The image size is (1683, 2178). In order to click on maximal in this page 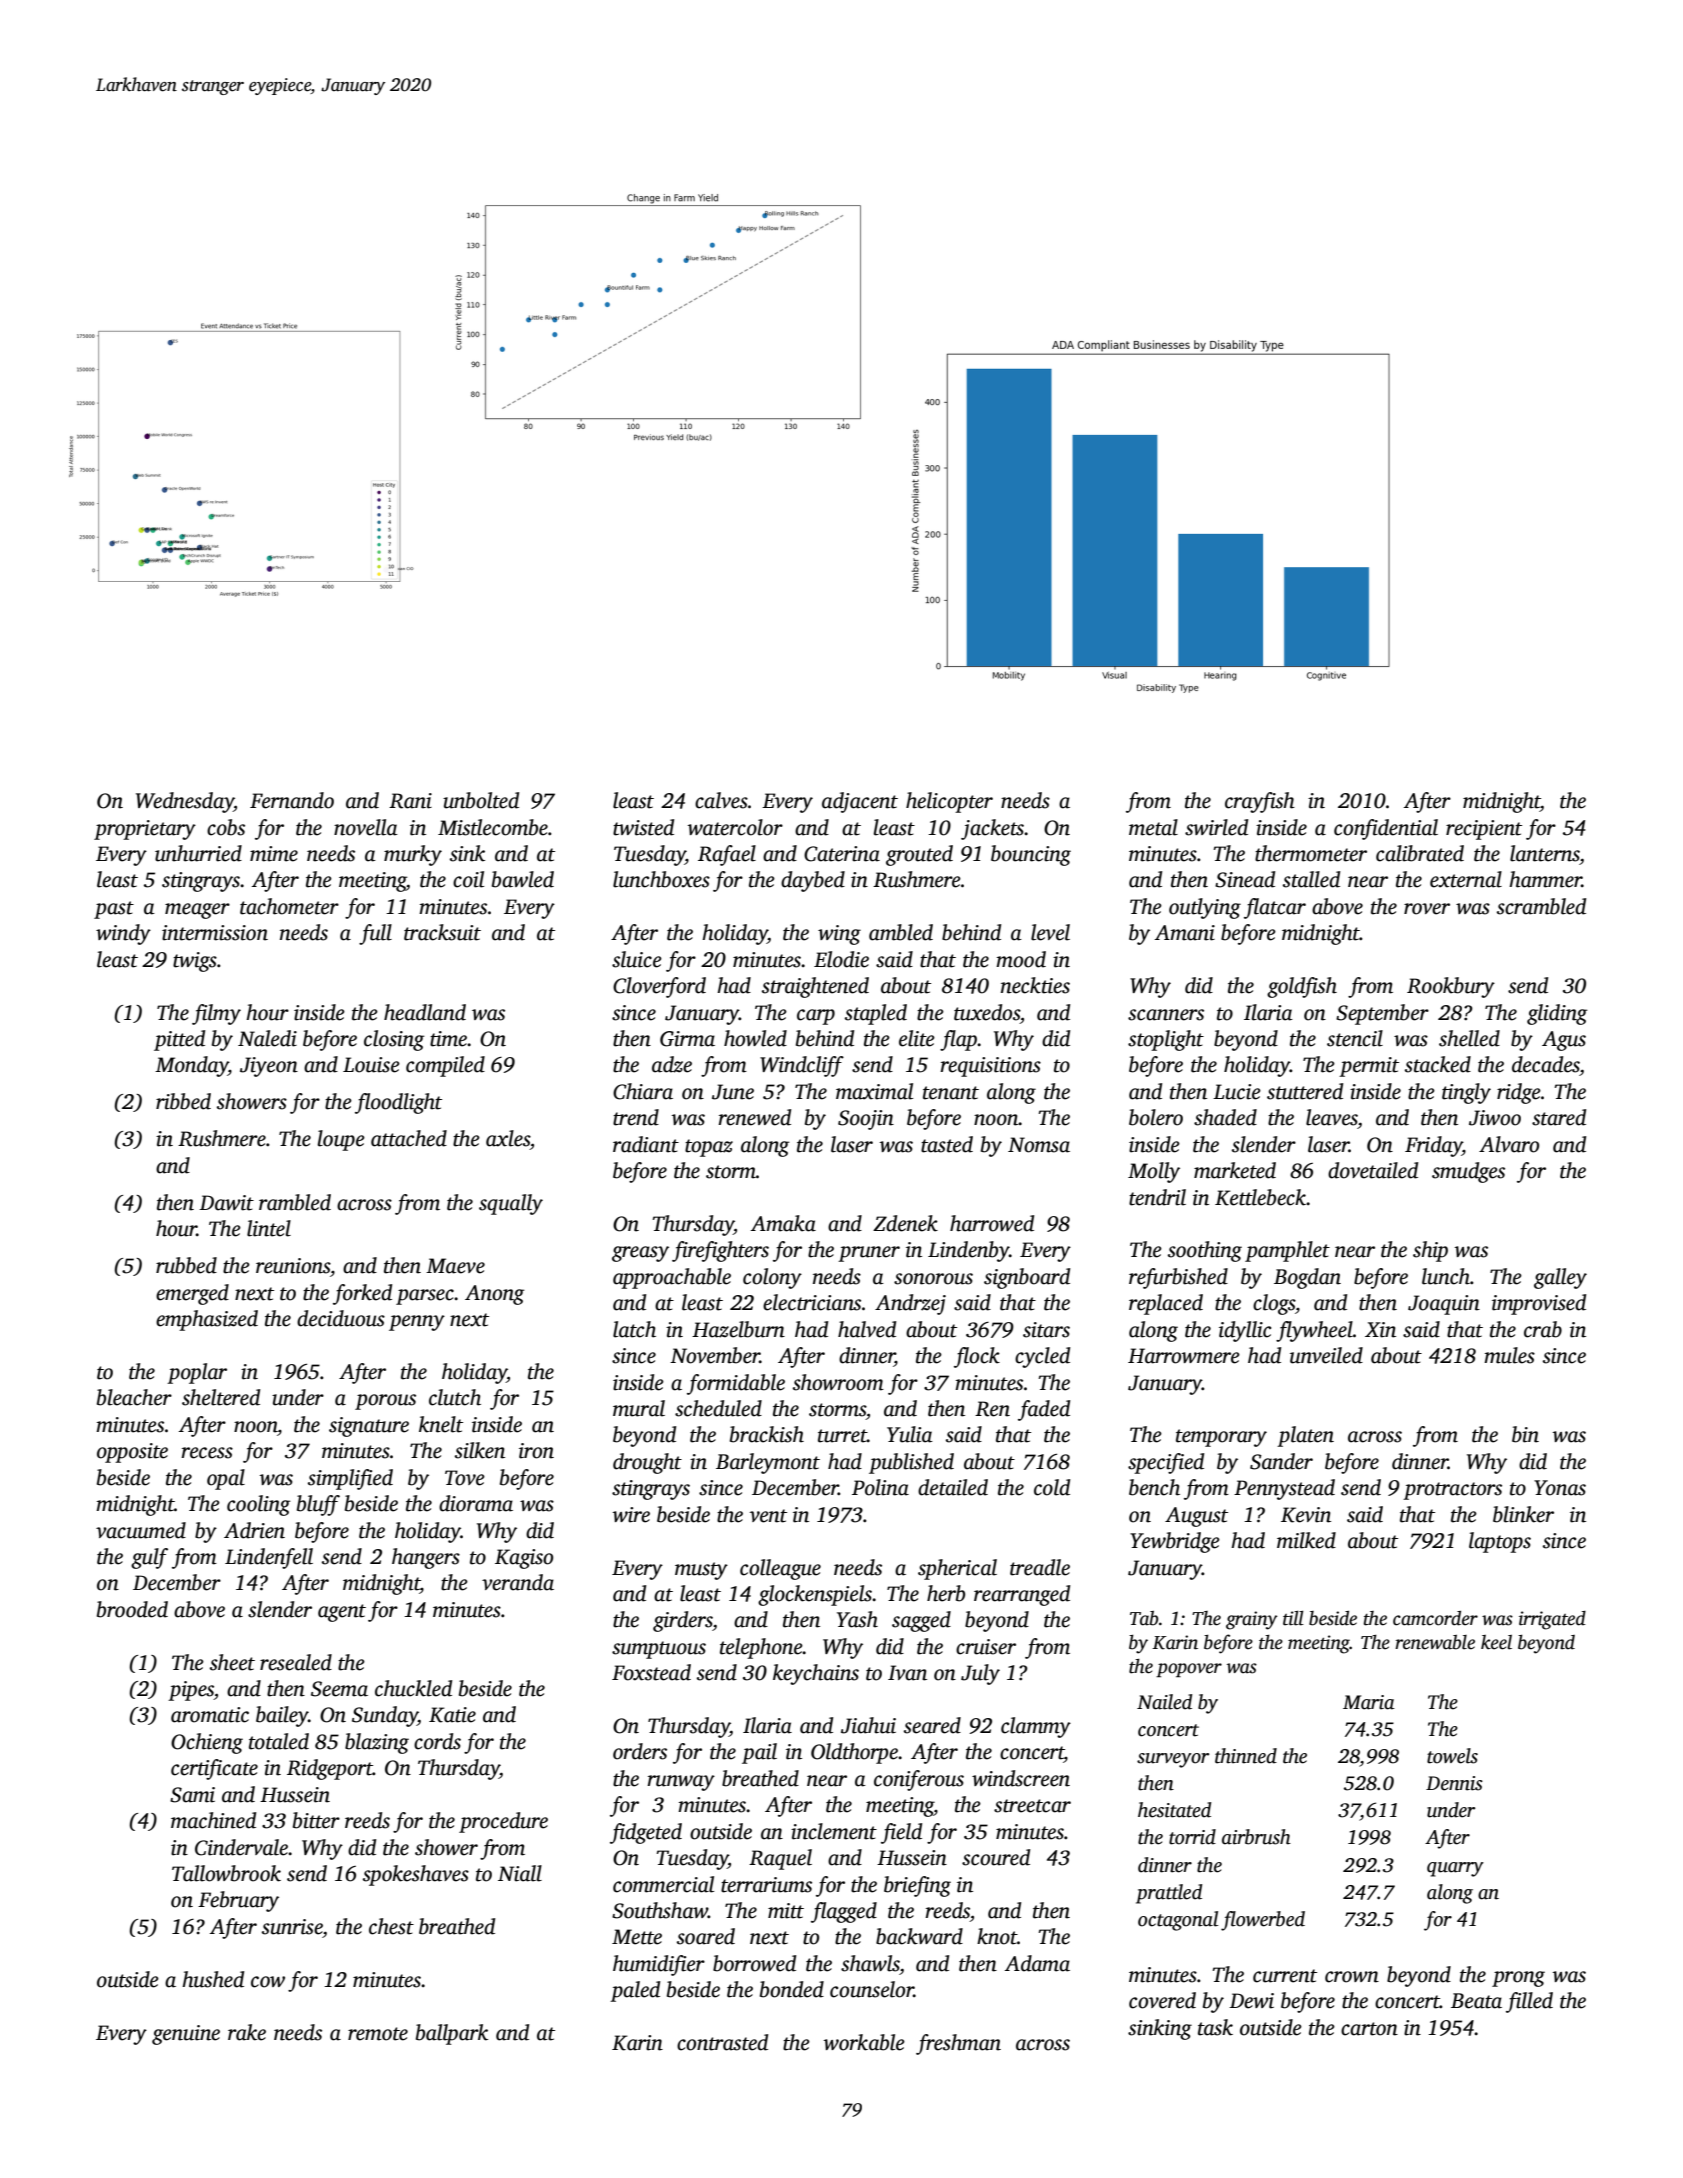, I will do `click(874, 1091)`.
